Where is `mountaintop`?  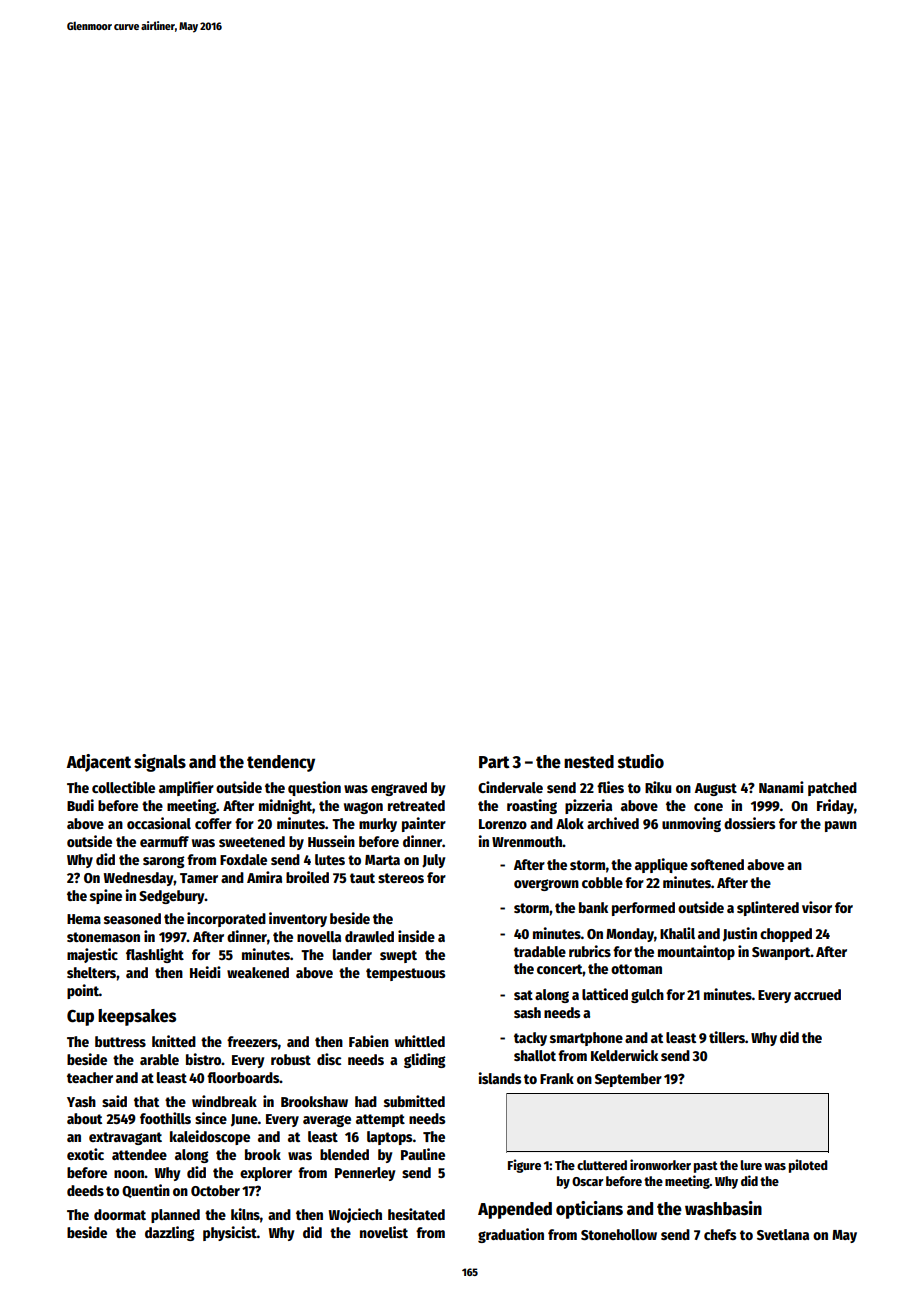 mountaintop is located at coordinates (696, 952).
